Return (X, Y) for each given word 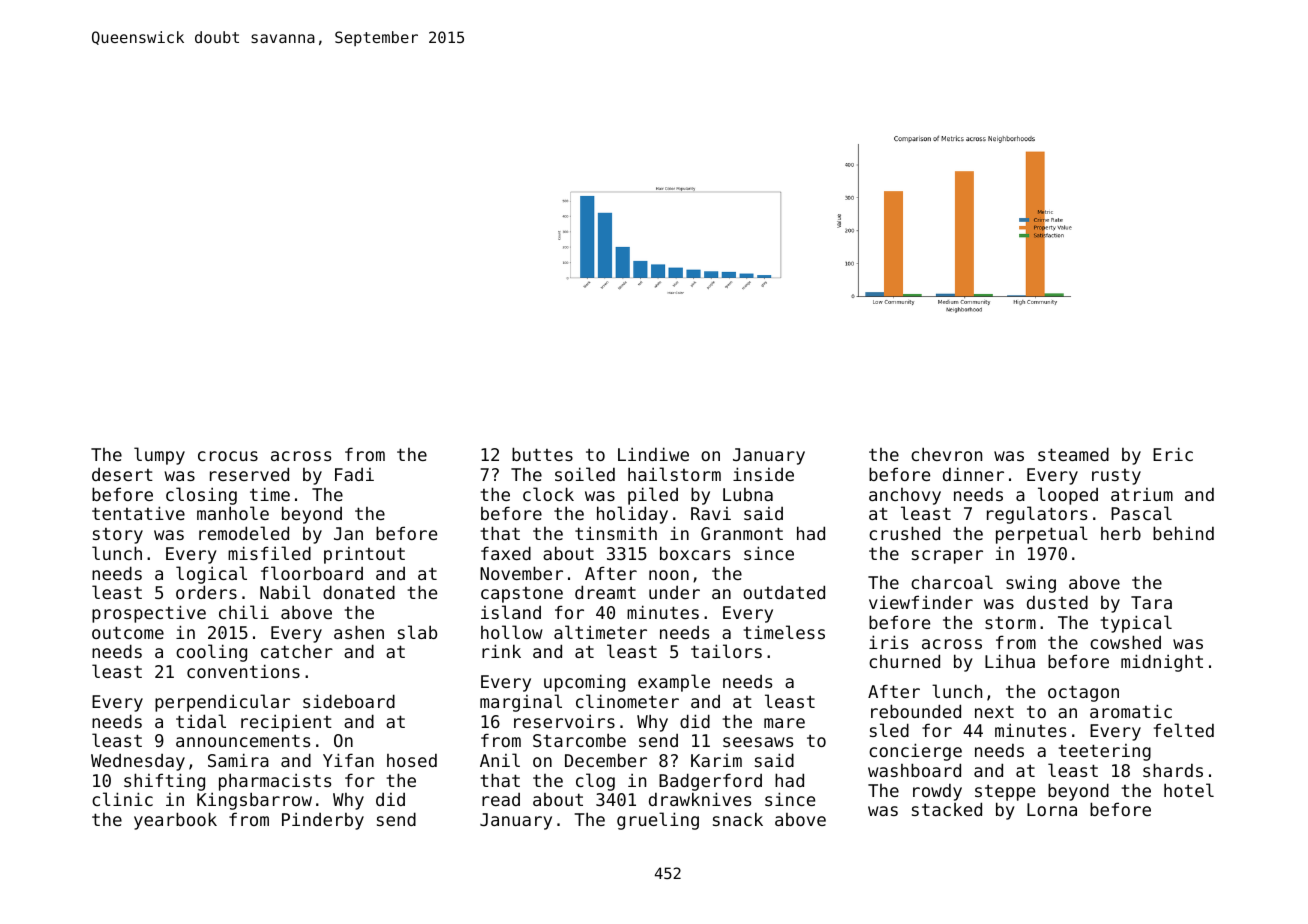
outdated (784, 592)
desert (122, 474)
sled (889, 730)
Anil (500, 760)
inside (763, 474)
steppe (1005, 792)
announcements (243, 740)
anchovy (905, 496)
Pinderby (323, 821)
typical (1136, 624)
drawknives (700, 799)
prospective (149, 614)
